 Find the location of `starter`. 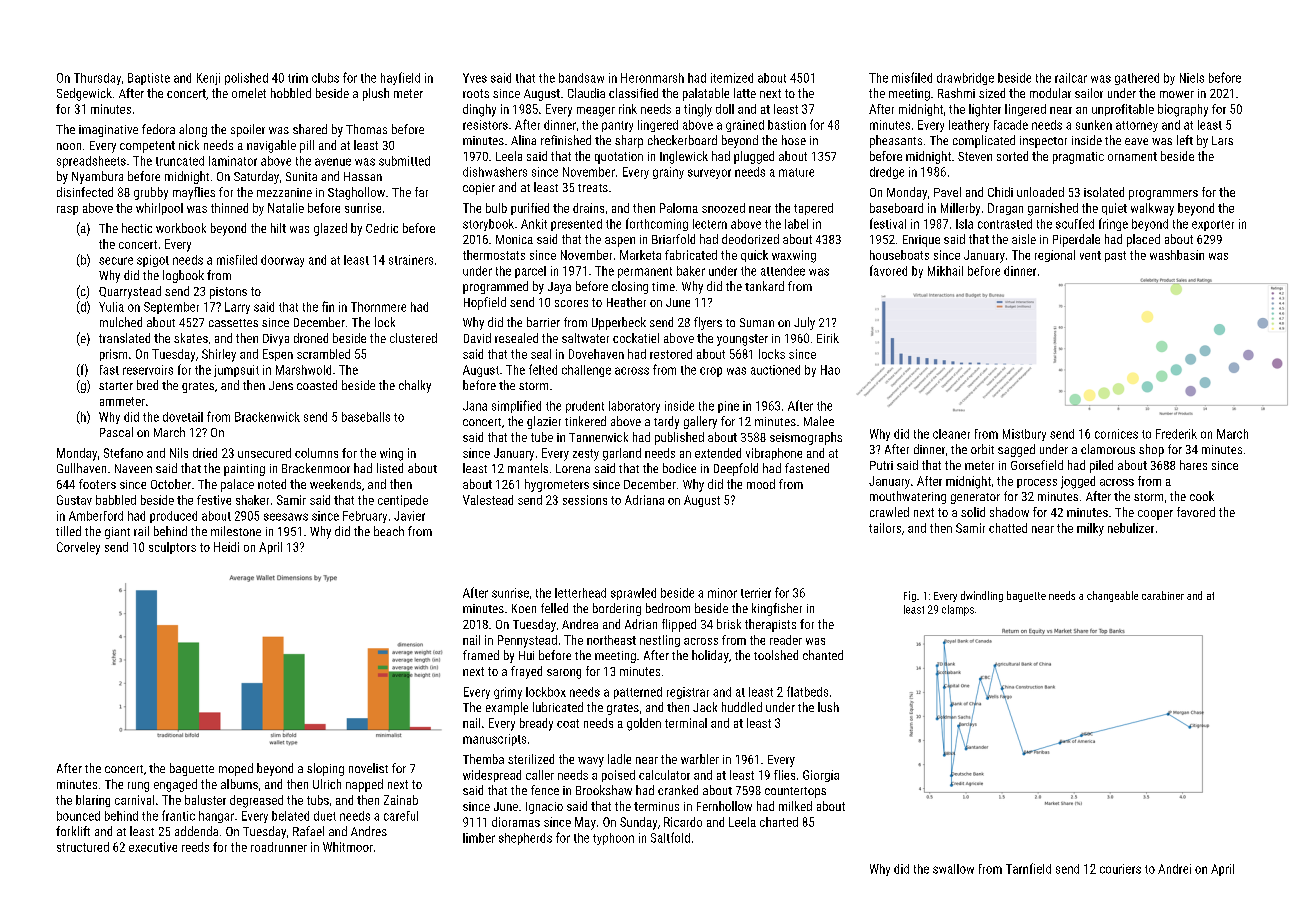

starter is located at coordinates (116, 386).
